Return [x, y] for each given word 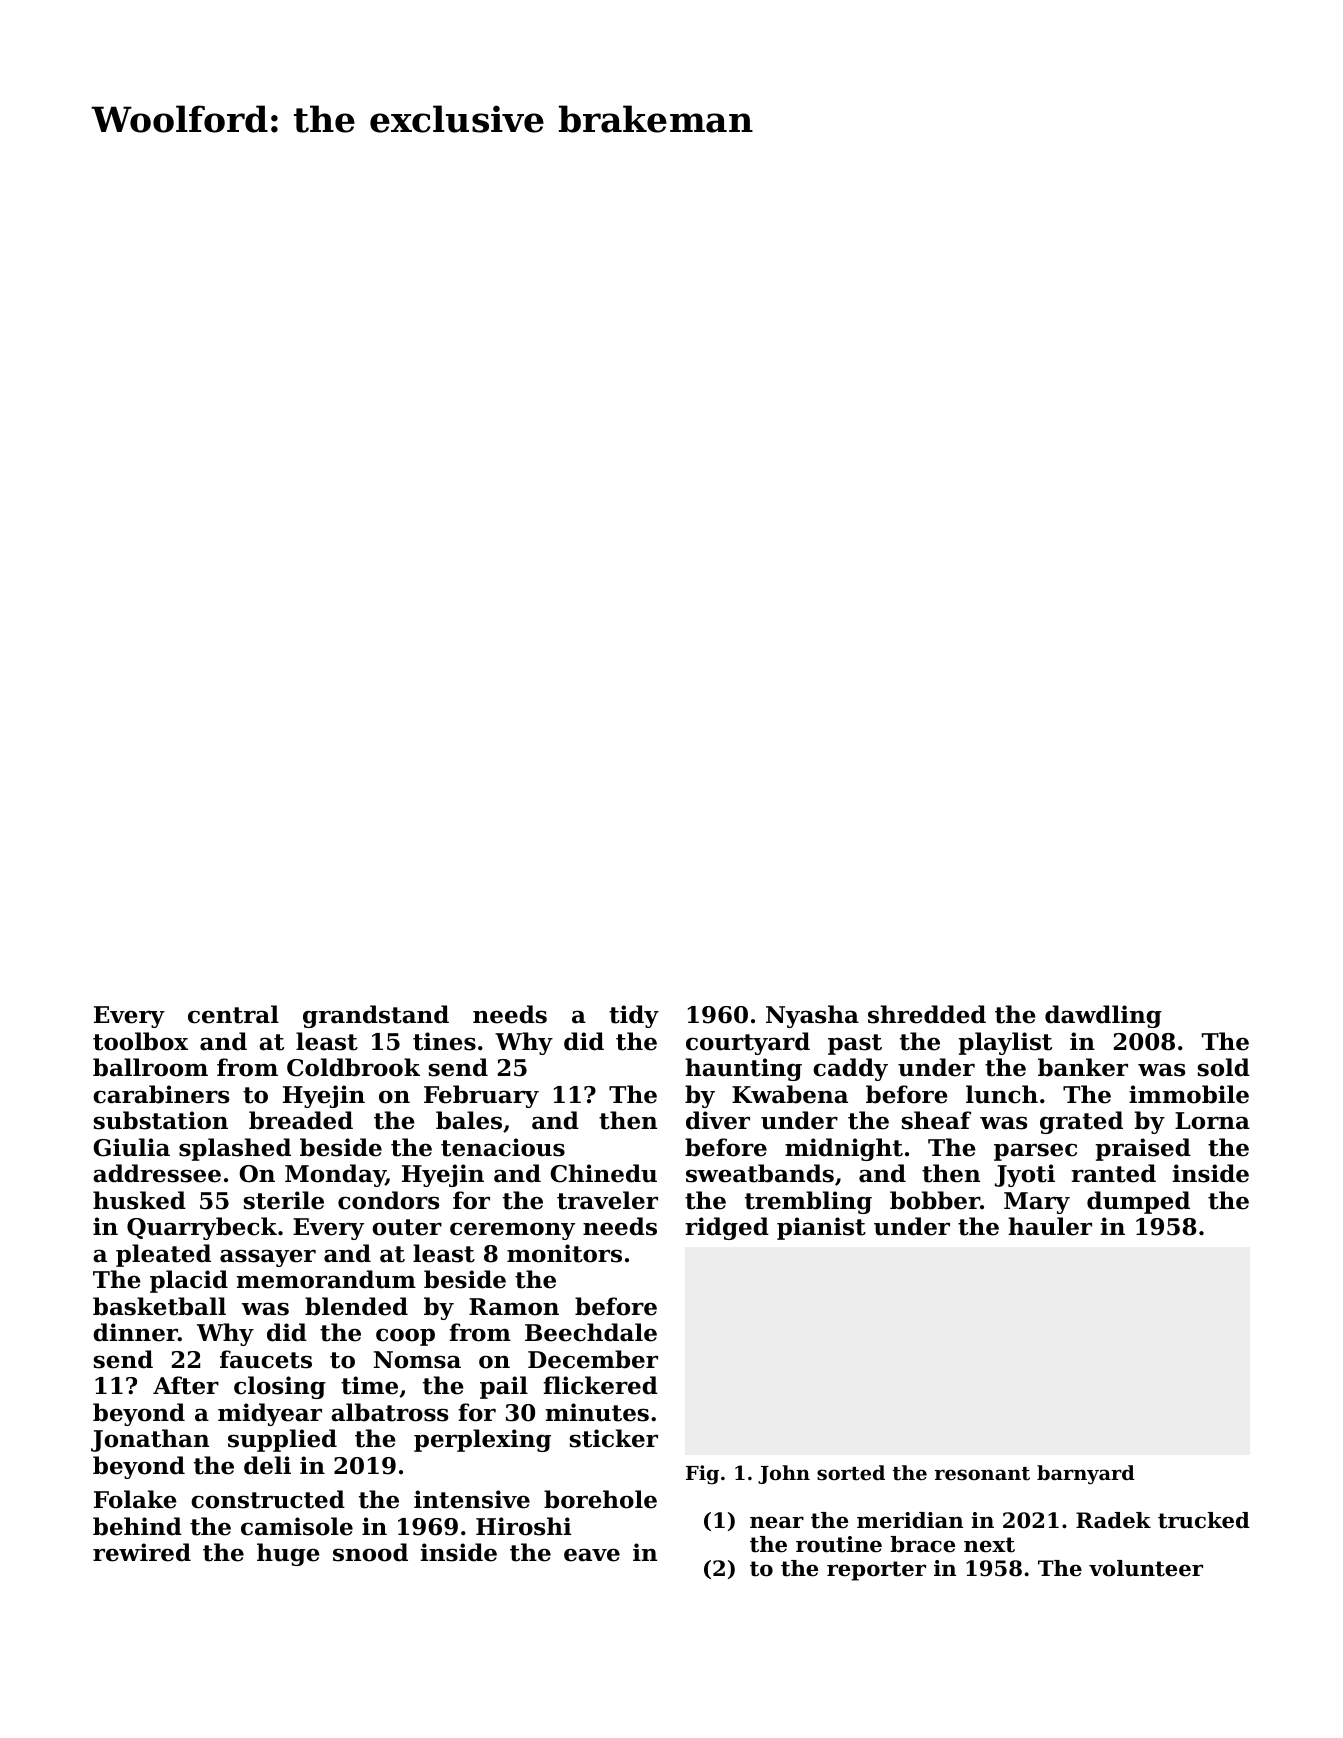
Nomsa [417, 1360]
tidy [634, 1016]
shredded [927, 1014]
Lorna [1212, 1121]
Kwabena [790, 1094]
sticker [614, 1438]
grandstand [376, 1016]
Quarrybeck [202, 1228]
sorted [851, 1473]
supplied [282, 1440]
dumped [1138, 1202]
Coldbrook [353, 1067]
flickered [600, 1385]
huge [288, 1554]
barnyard [1086, 1475]
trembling [808, 1202]
